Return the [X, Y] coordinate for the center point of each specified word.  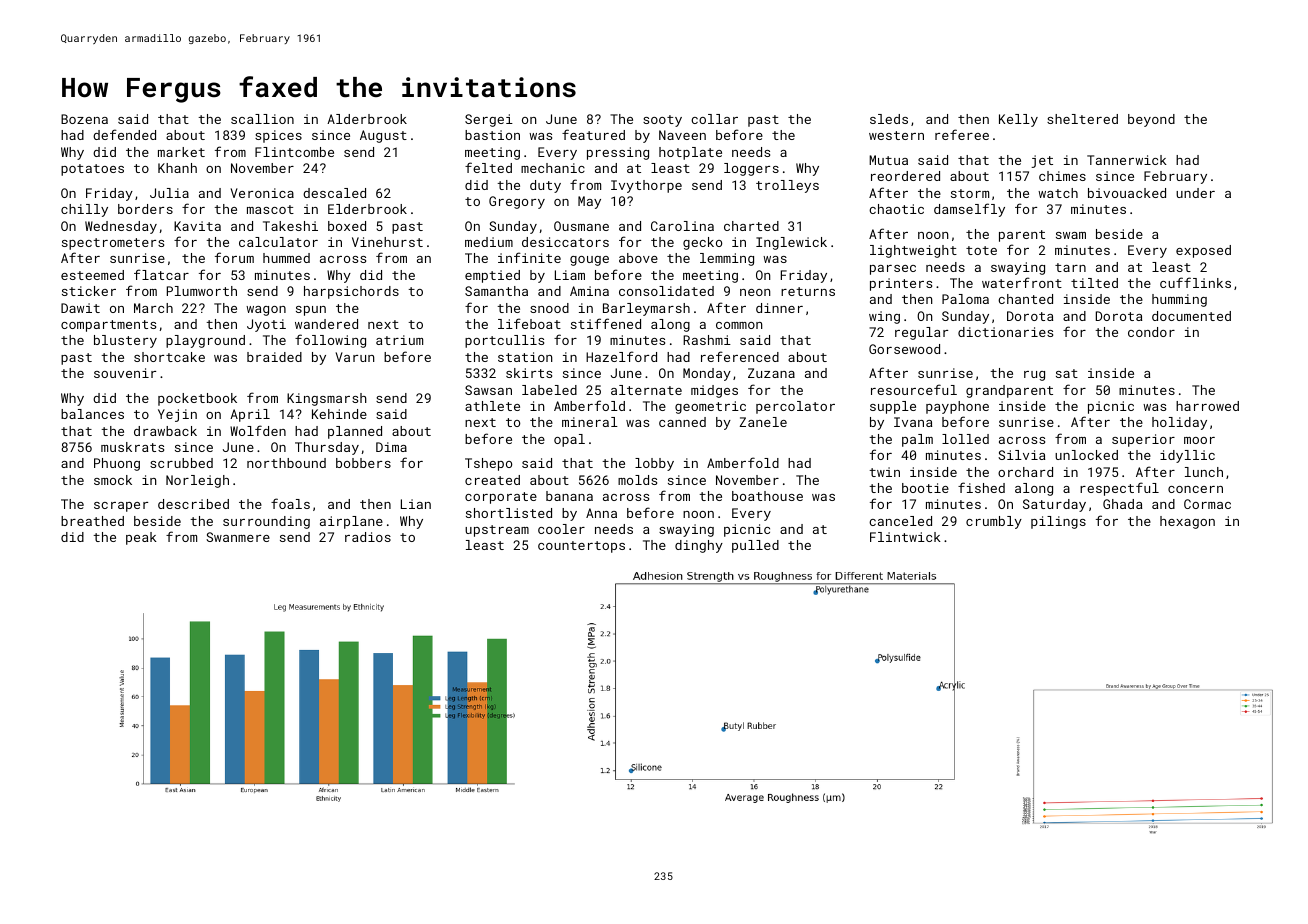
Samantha [496, 291]
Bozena [84, 119]
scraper [121, 507]
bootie [925, 488]
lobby [654, 464]
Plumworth [202, 291]
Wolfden [258, 430]
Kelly [1018, 120]
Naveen [682, 135]
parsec [893, 270]
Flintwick [905, 537]
